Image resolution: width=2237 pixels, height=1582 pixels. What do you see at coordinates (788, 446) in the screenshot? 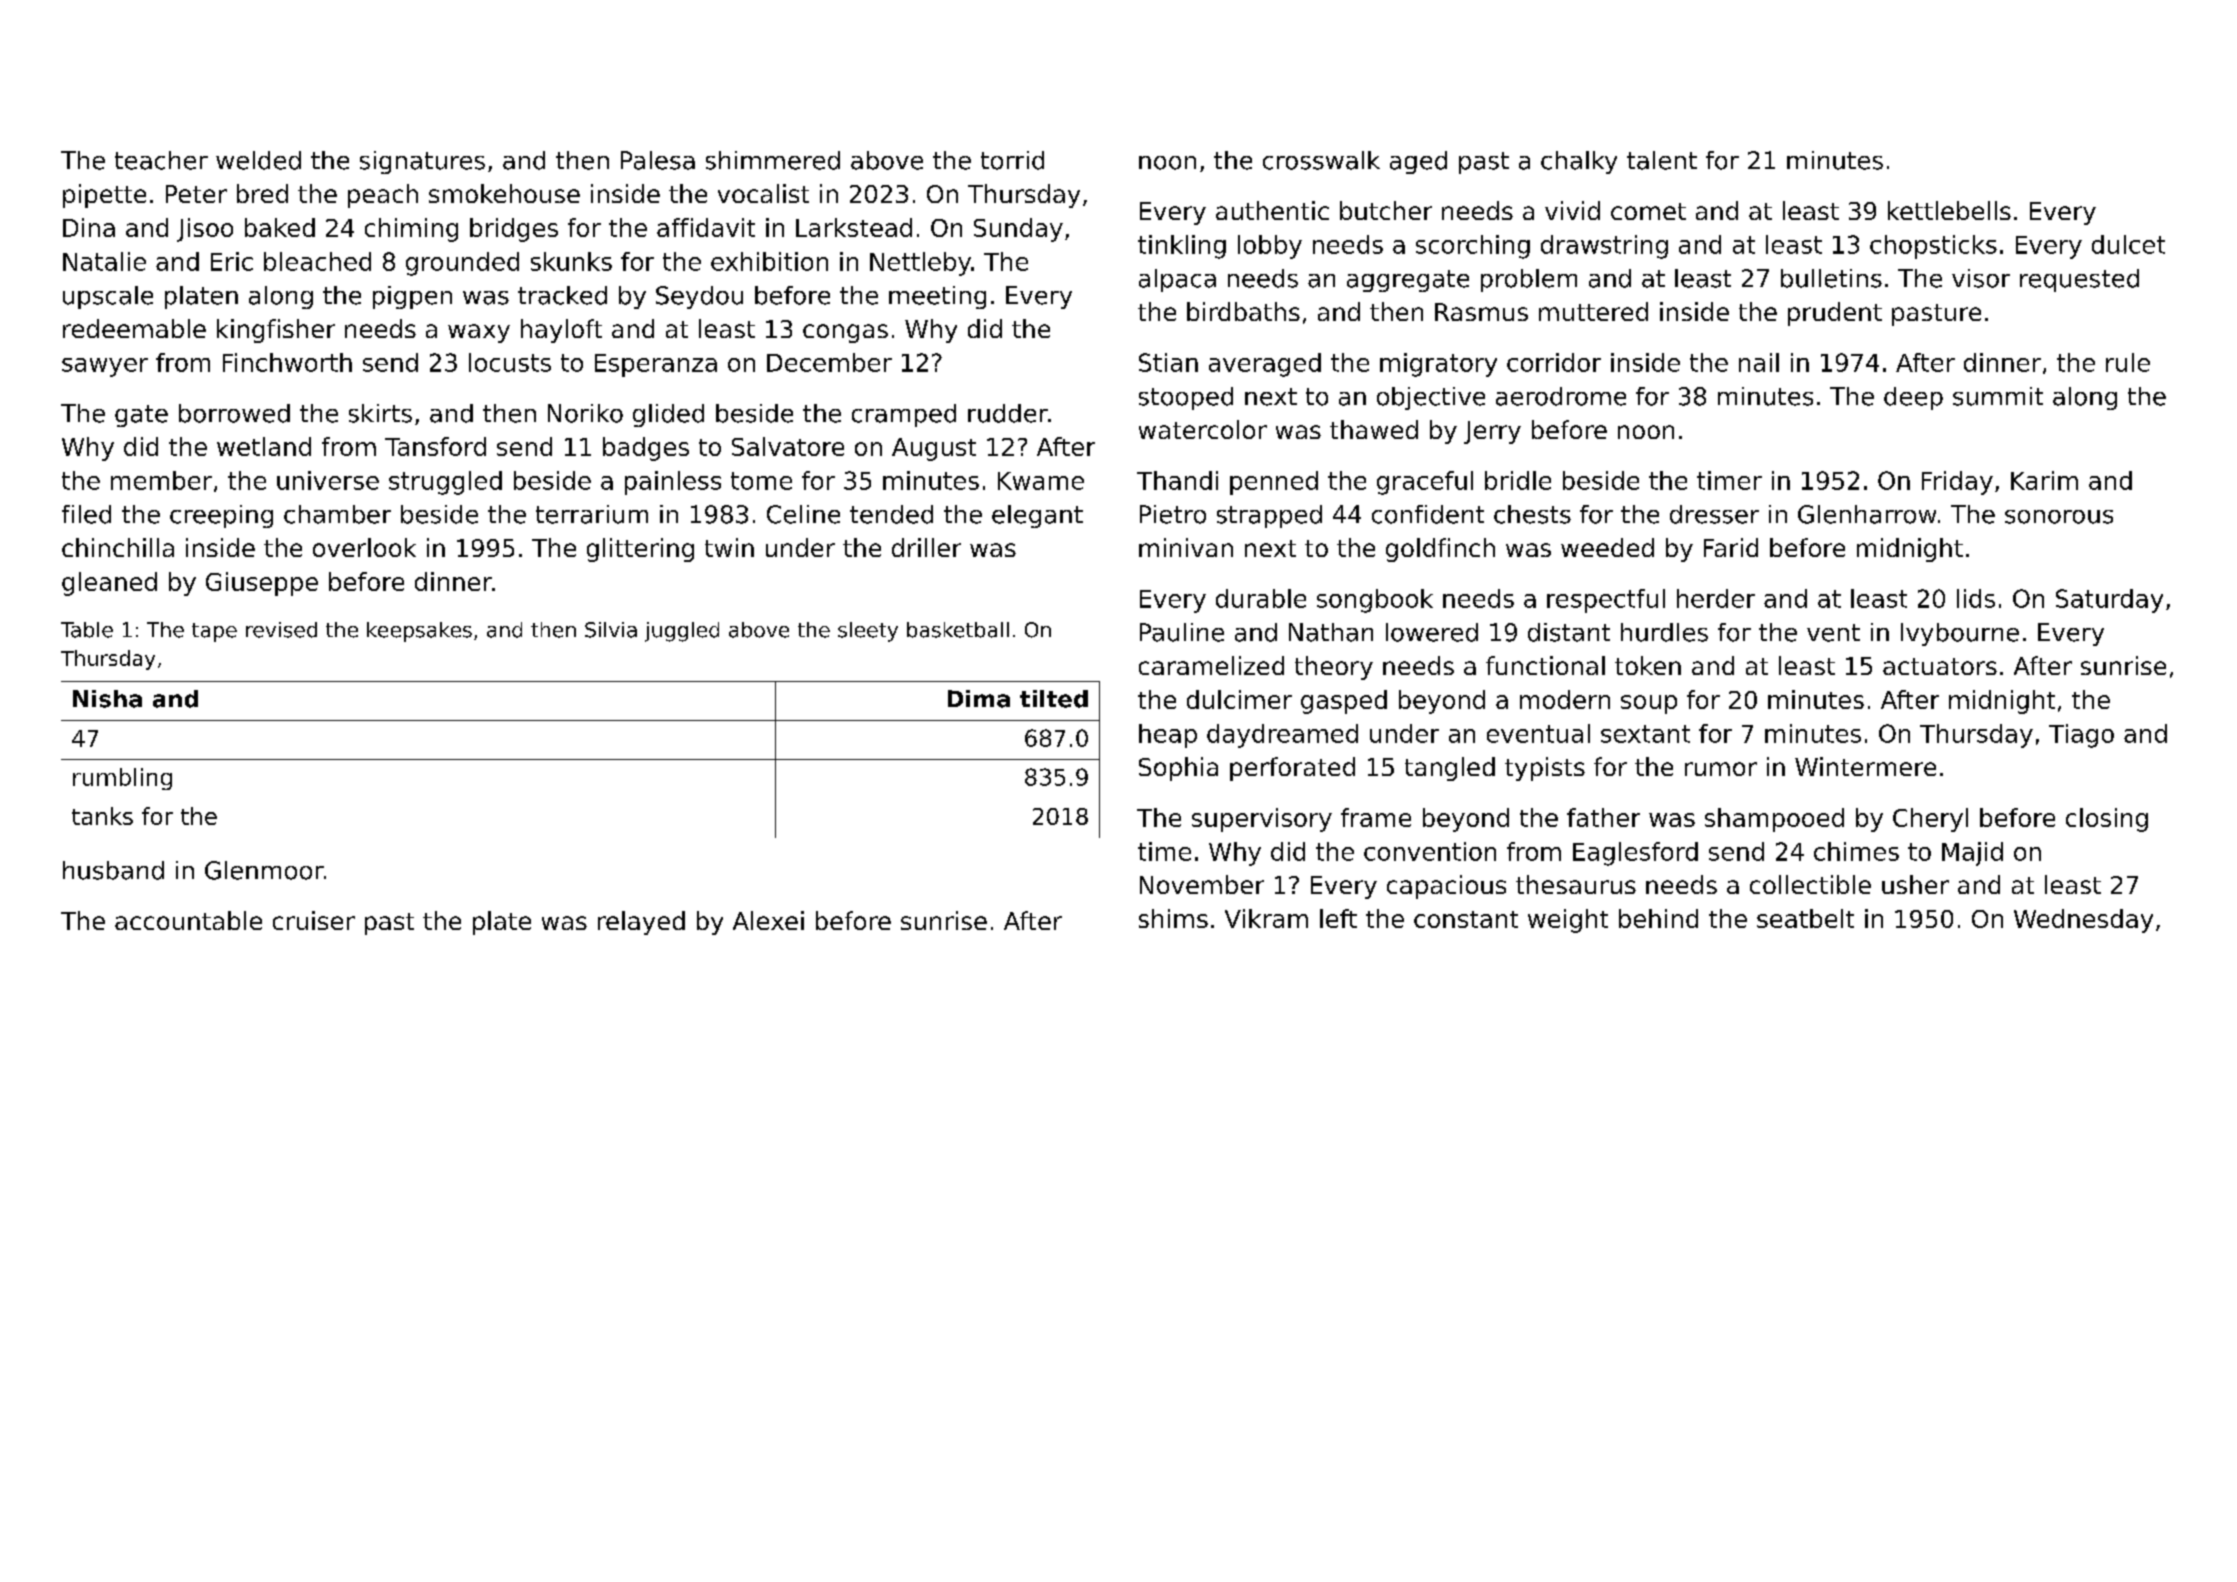
I see `Salvatore` at bounding box center [788, 446].
